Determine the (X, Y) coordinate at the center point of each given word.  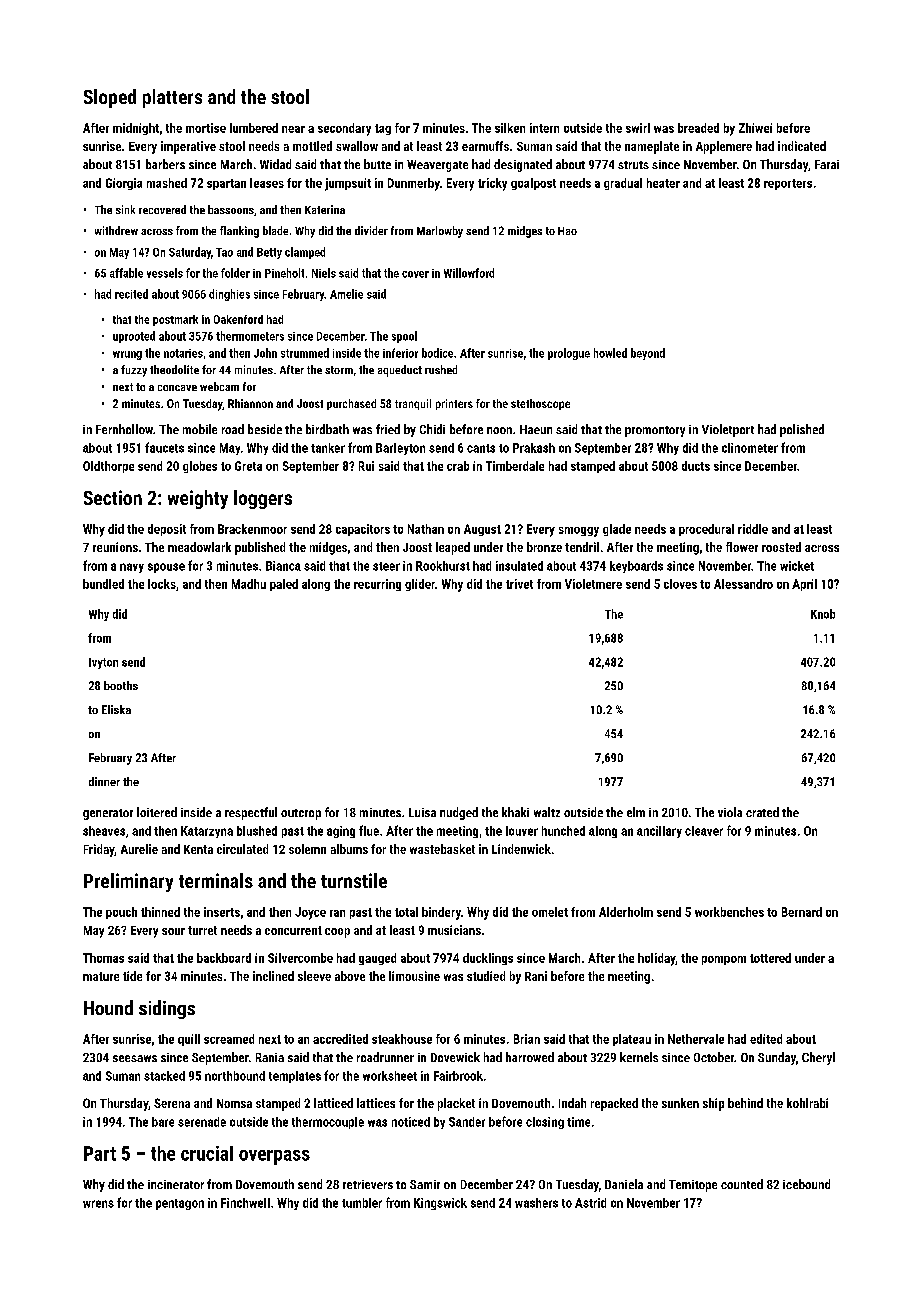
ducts (696, 466)
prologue (569, 354)
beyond (648, 354)
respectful (251, 813)
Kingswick (440, 1204)
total (406, 912)
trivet (519, 584)
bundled (103, 584)
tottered (770, 958)
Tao (224, 252)
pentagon (180, 1204)
